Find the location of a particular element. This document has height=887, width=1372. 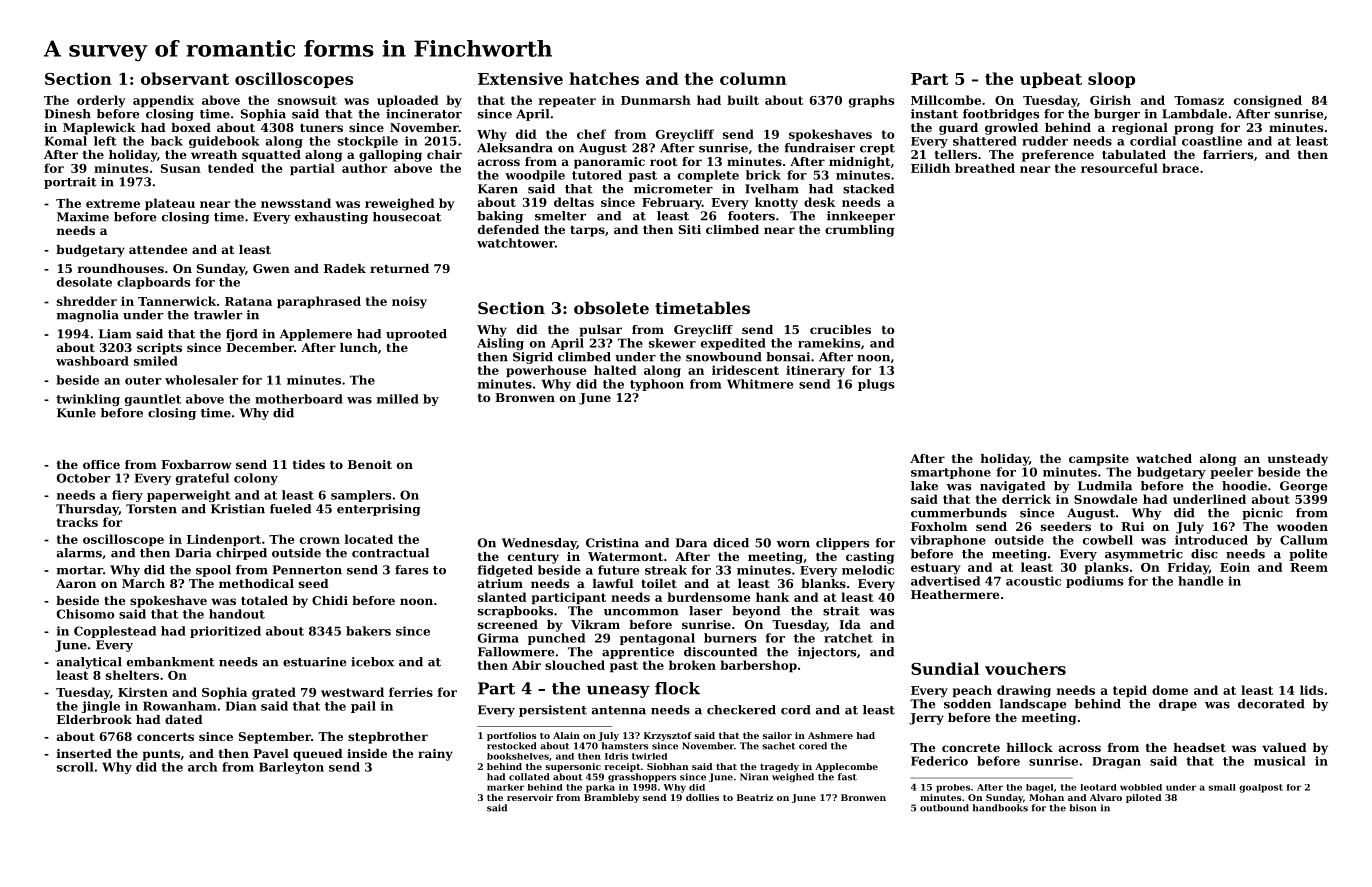

washboard is located at coordinates (92, 361).
